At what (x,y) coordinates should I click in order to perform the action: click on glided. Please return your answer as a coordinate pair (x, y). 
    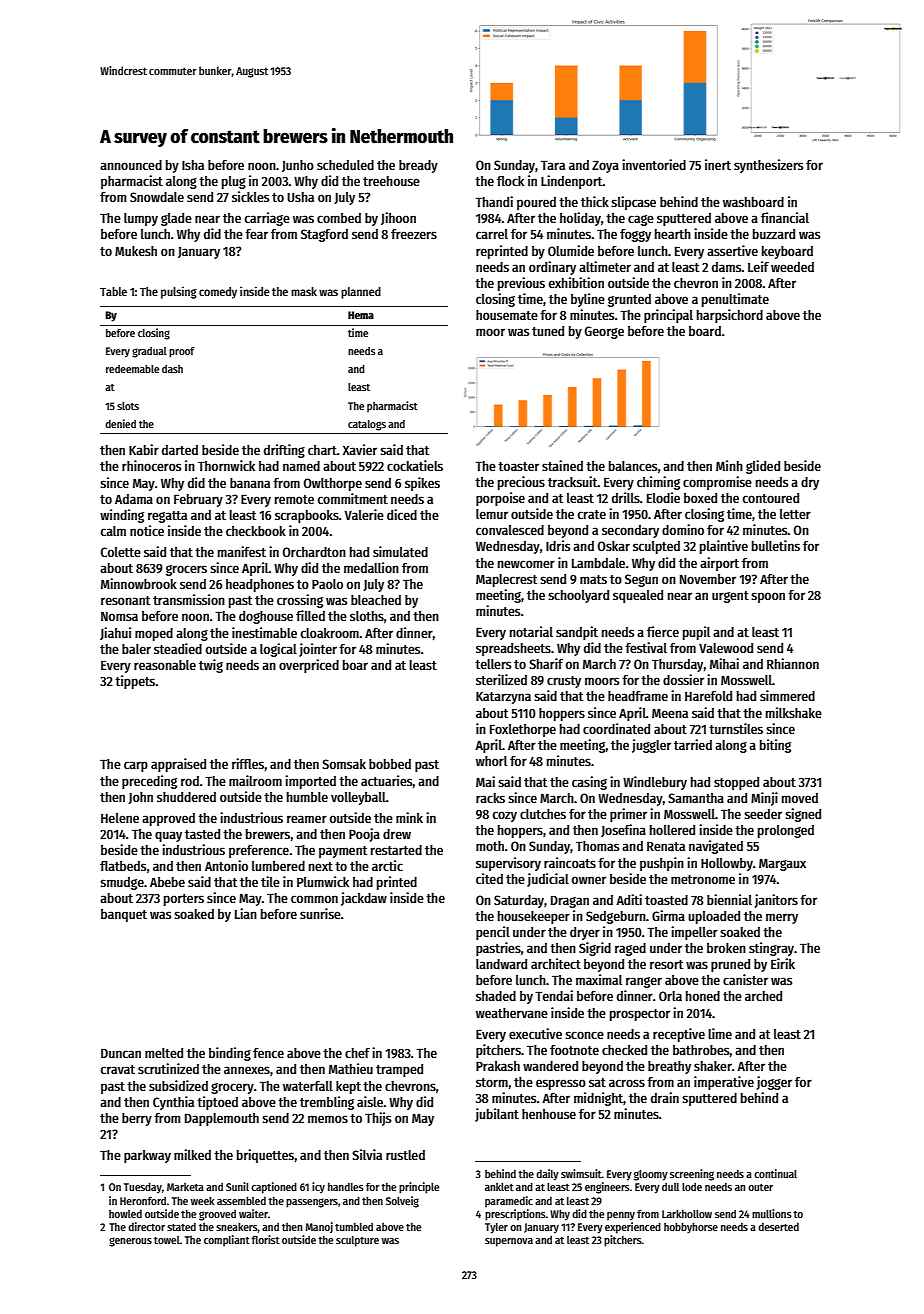
    Looking at the image, I should click on (763, 467).
